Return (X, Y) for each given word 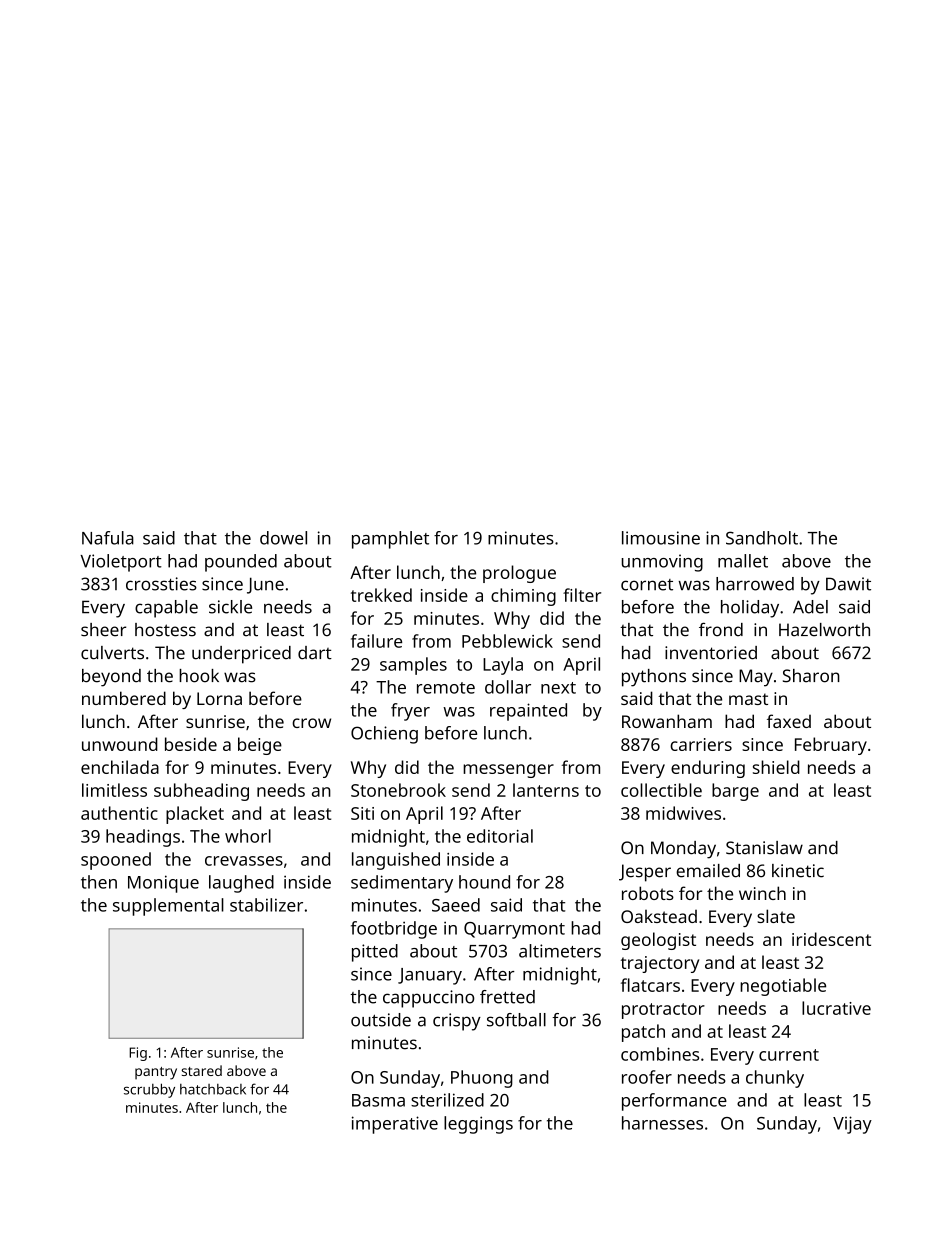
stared (201, 1070)
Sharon (811, 676)
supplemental (168, 907)
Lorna (219, 698)
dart (315, 653)
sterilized (447, 1100)
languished (396, 861)
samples (413, 666)
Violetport (121, 563)
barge (735, 792)
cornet (647, 585)
